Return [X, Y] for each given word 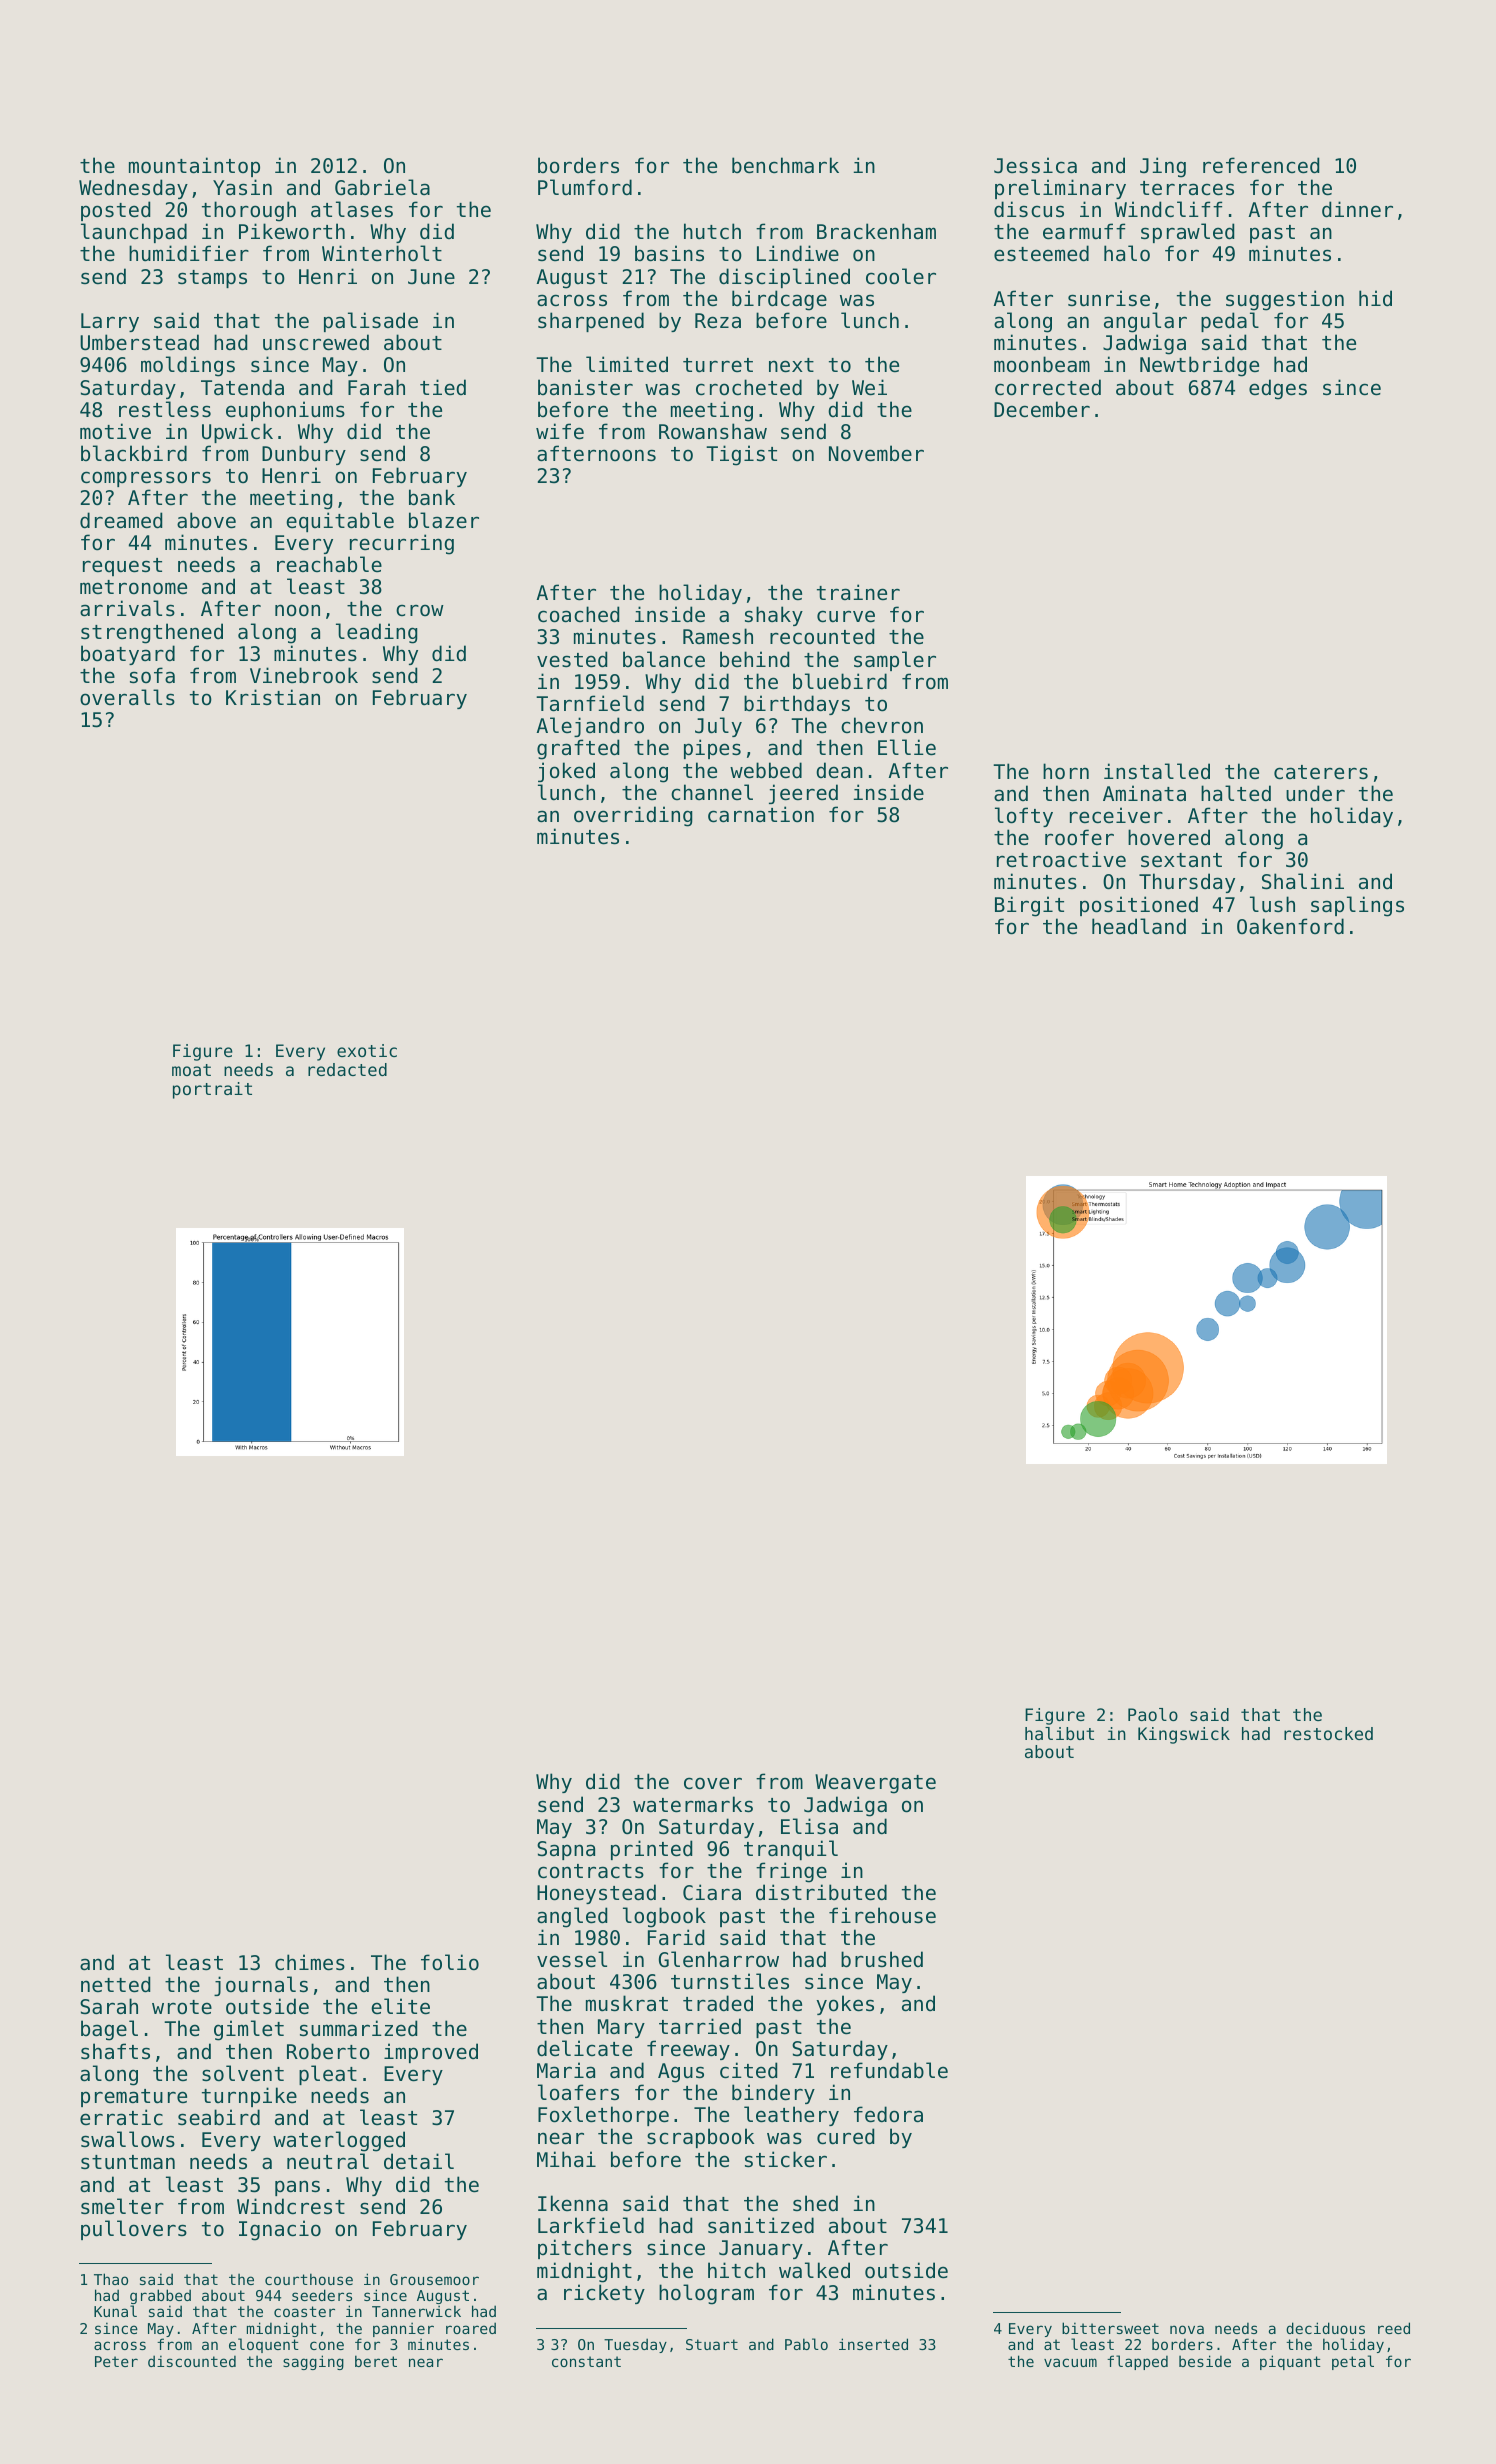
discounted [192, 2361]
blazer [444, 520]
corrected [1048, 387]
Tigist [741, 455]
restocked [1328, 1733]
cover [713, 1783]
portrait [212, 1090]
